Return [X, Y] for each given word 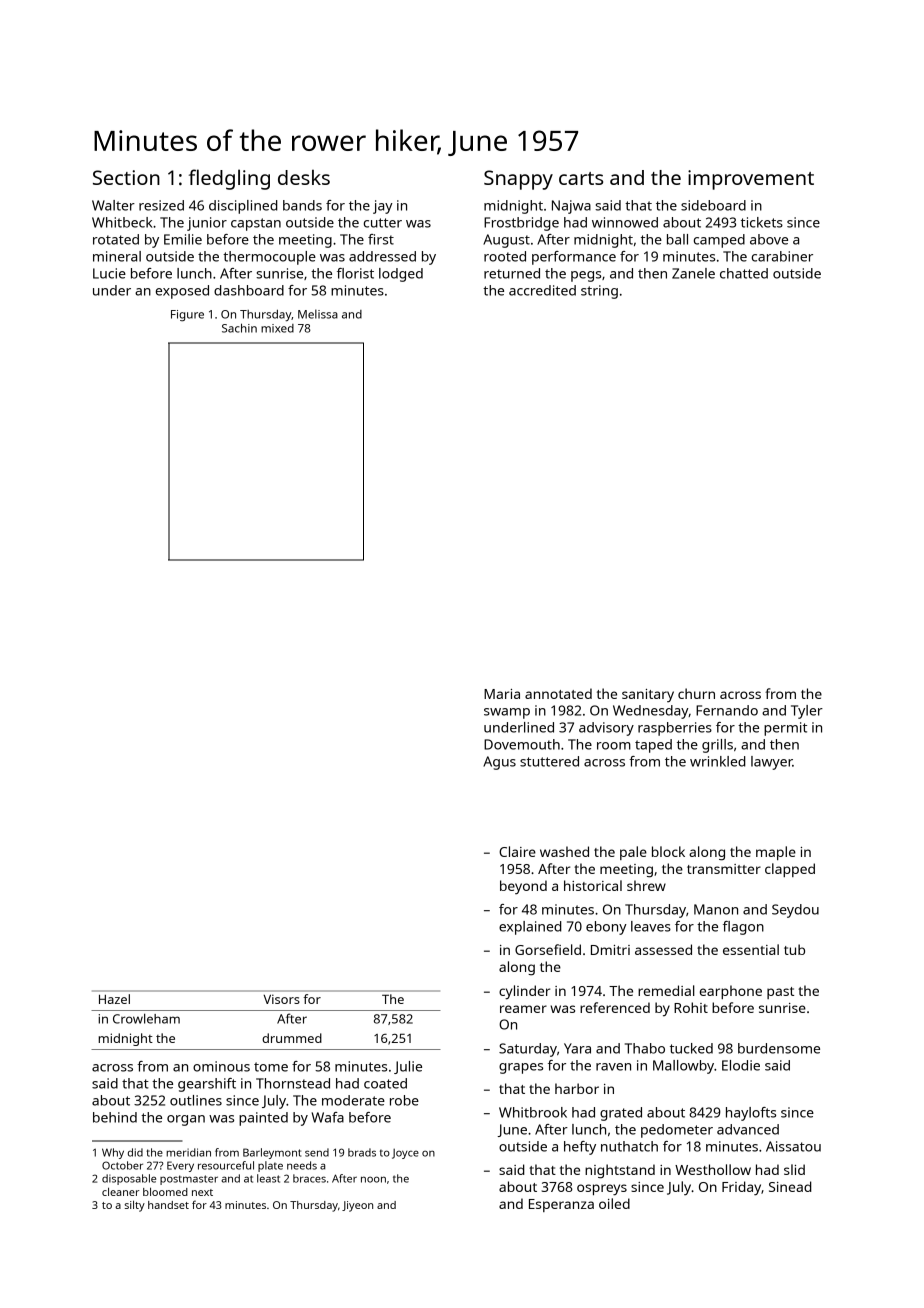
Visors [281, 999]
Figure [187, 316]
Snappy [518, 180]
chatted [744, 273]
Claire [517, 851]
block [668, 851]
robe [404, 1100]
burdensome [779, 1048]
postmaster [189, 1180]
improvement [751, 180]
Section [126, 177]
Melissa [318, 314]
